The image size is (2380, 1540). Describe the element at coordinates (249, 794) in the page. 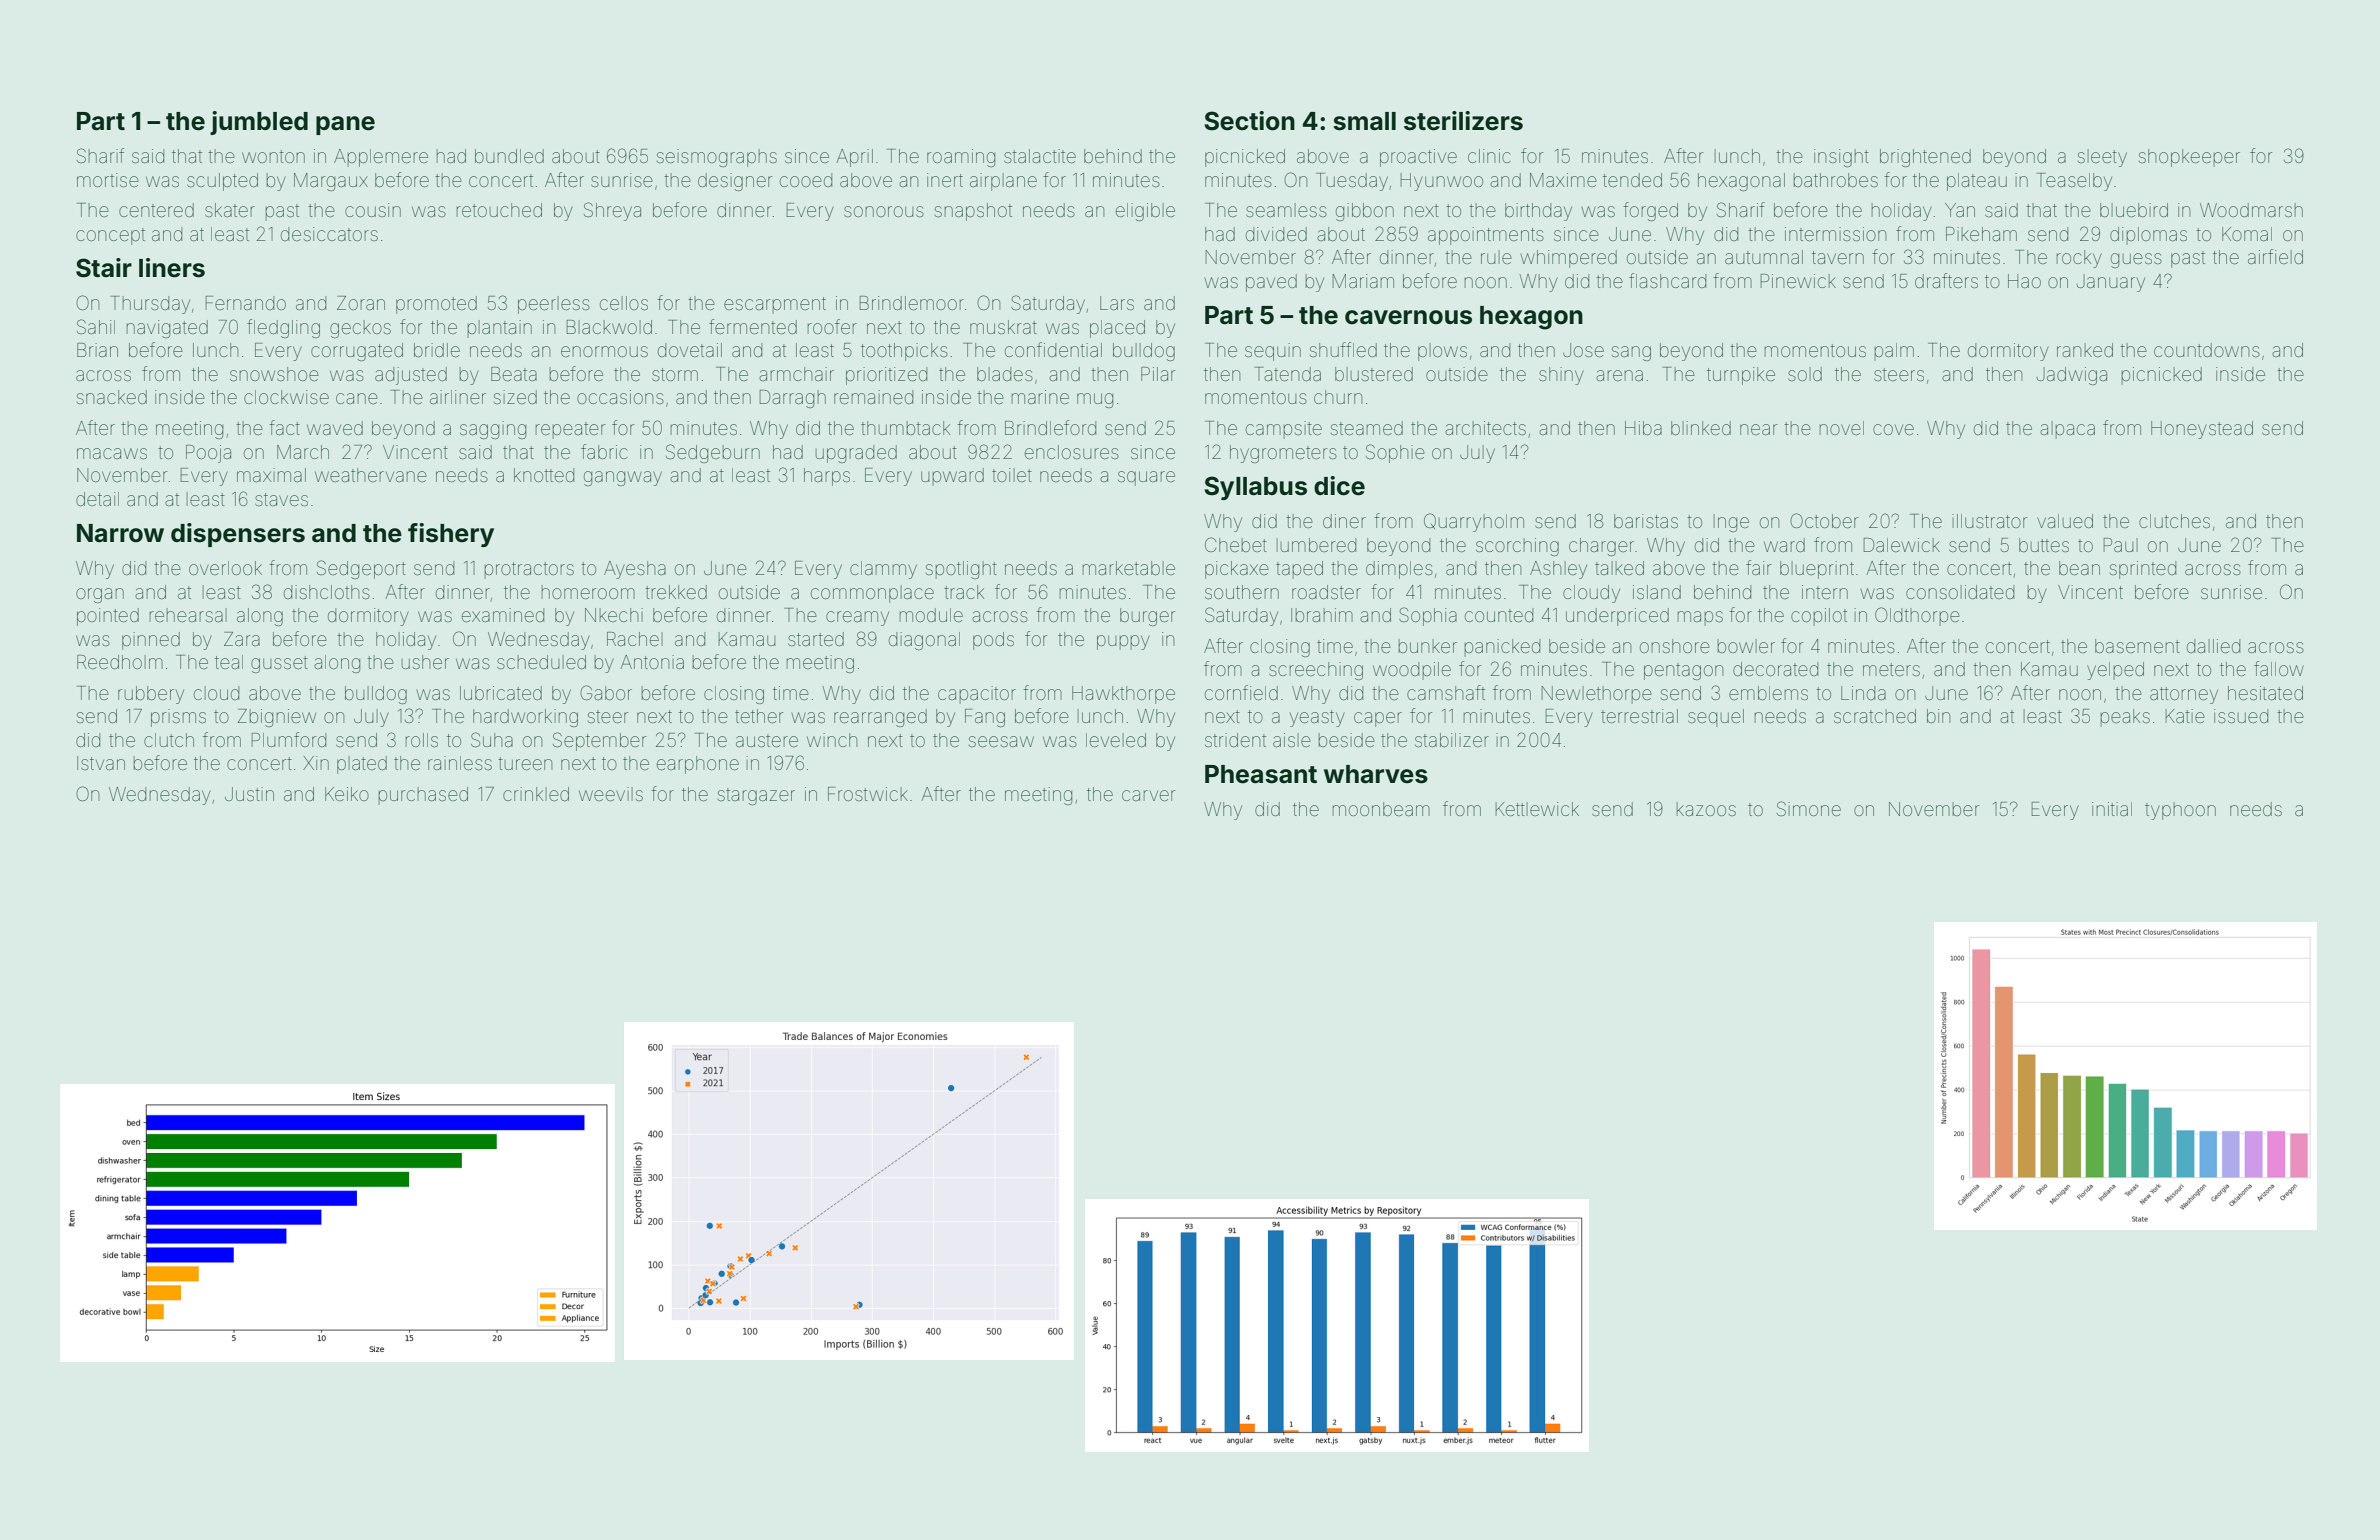

I see `Justin` at that location.
